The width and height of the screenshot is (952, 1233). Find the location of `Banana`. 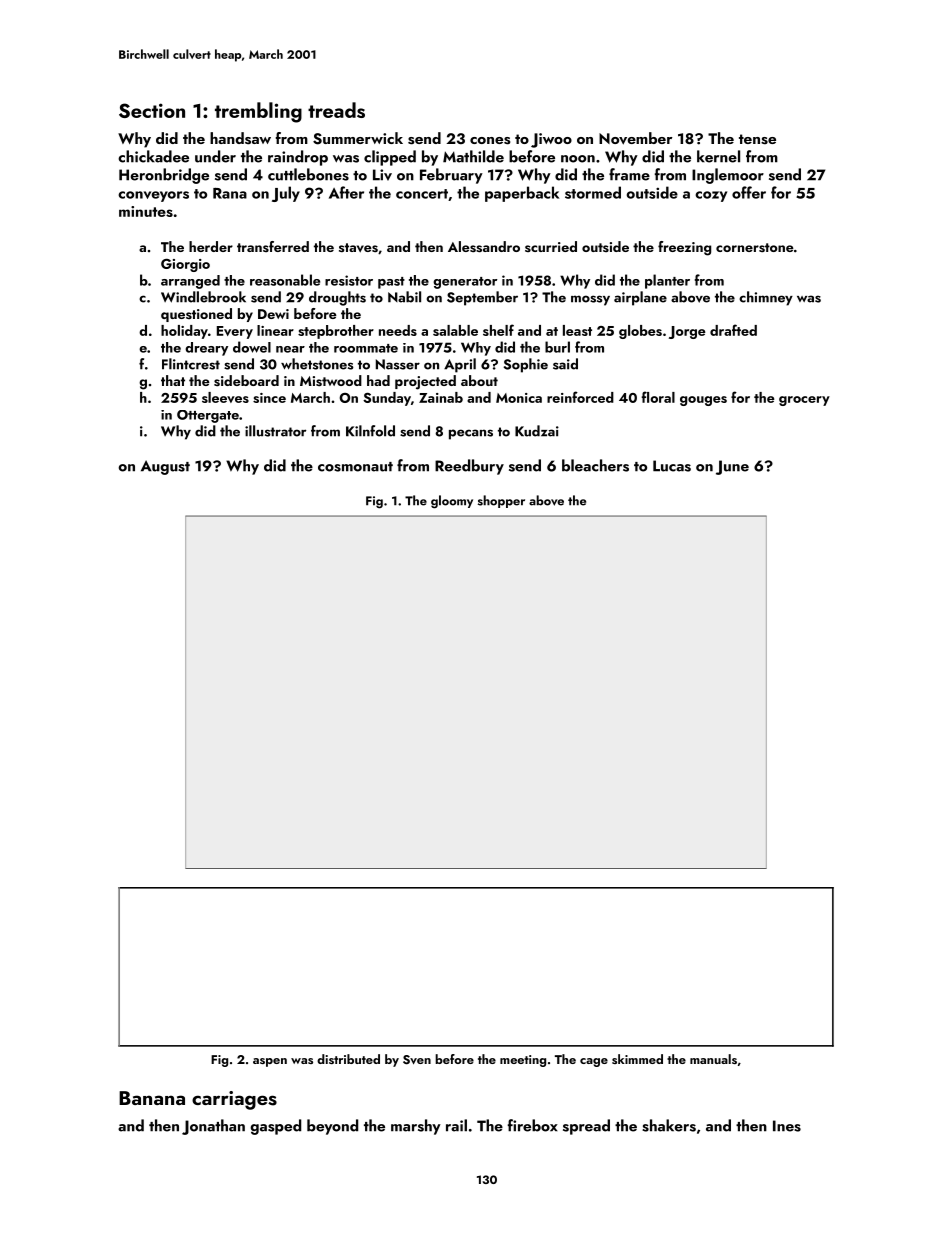

Banana is located at coordinates (152, 1098).
